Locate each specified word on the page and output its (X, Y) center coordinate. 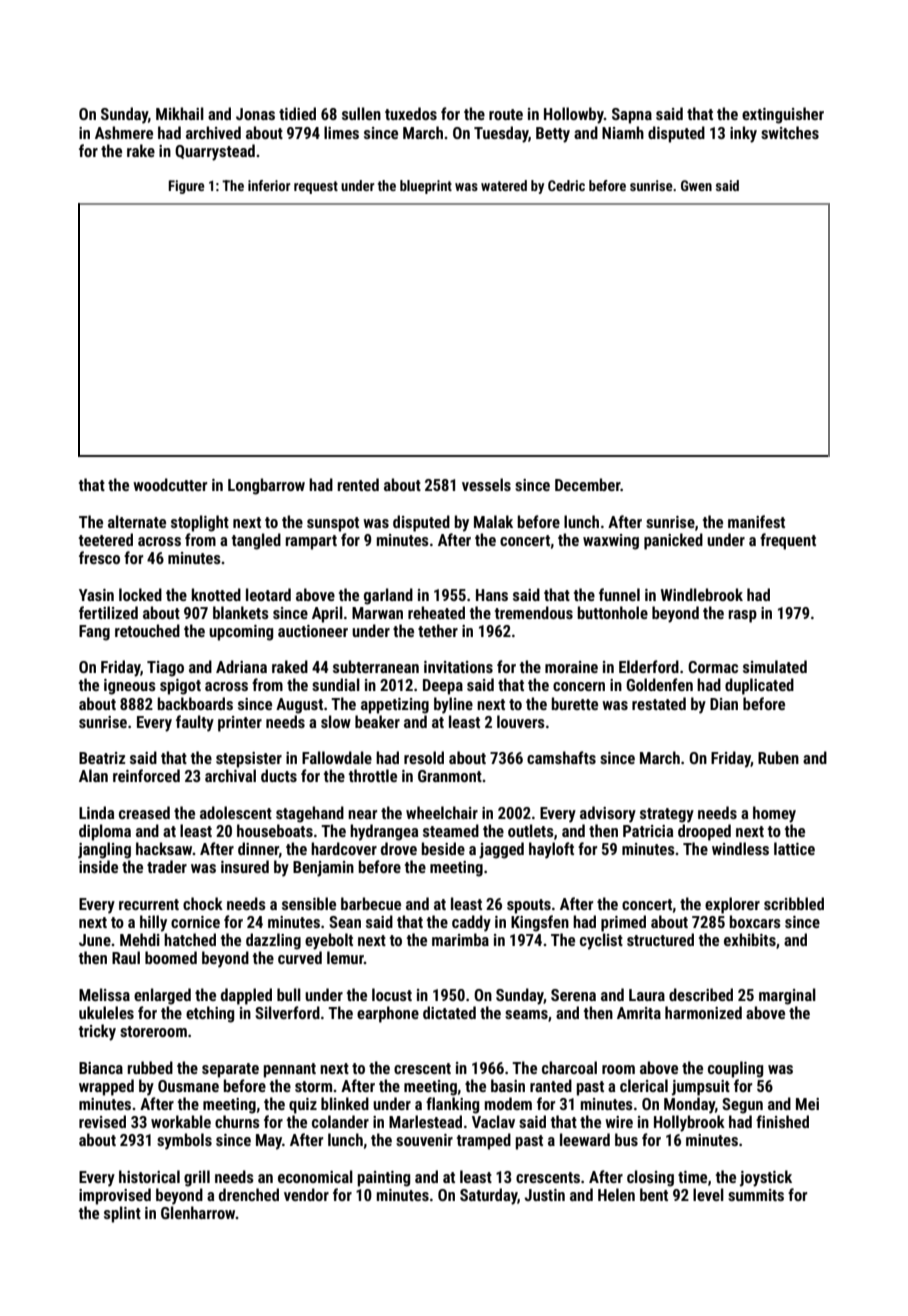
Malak (493, 521)
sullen (361, 113)
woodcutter (170, 484)
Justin (544, 1195)
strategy (667, 815)
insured (245, 866)
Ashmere (124, 132)
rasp (743, 616)
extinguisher (783, 115)
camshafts (561, 757)
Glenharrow (198, 1212)
